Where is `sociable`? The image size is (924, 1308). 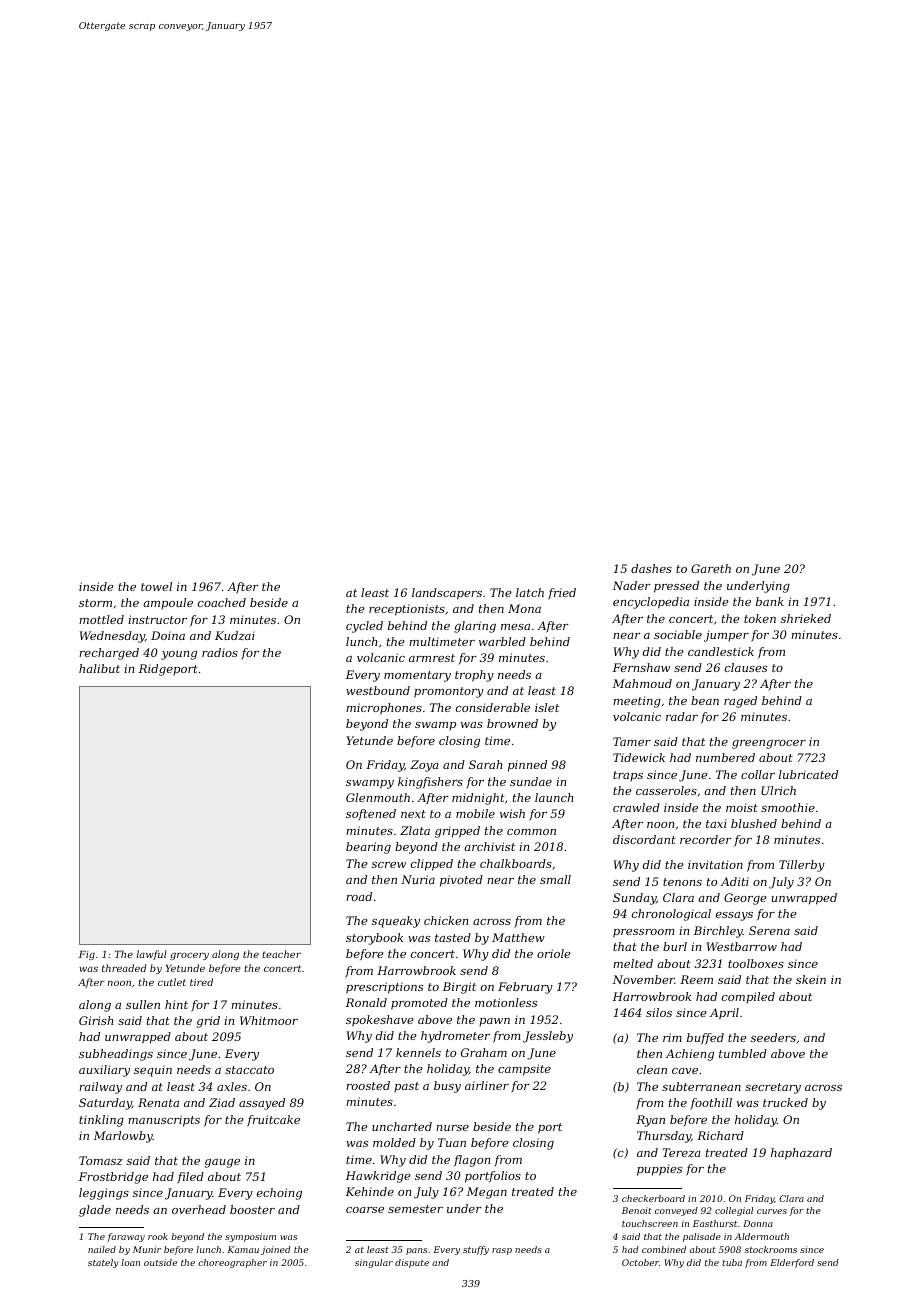 sociable is located at coordinates (678, 634).
